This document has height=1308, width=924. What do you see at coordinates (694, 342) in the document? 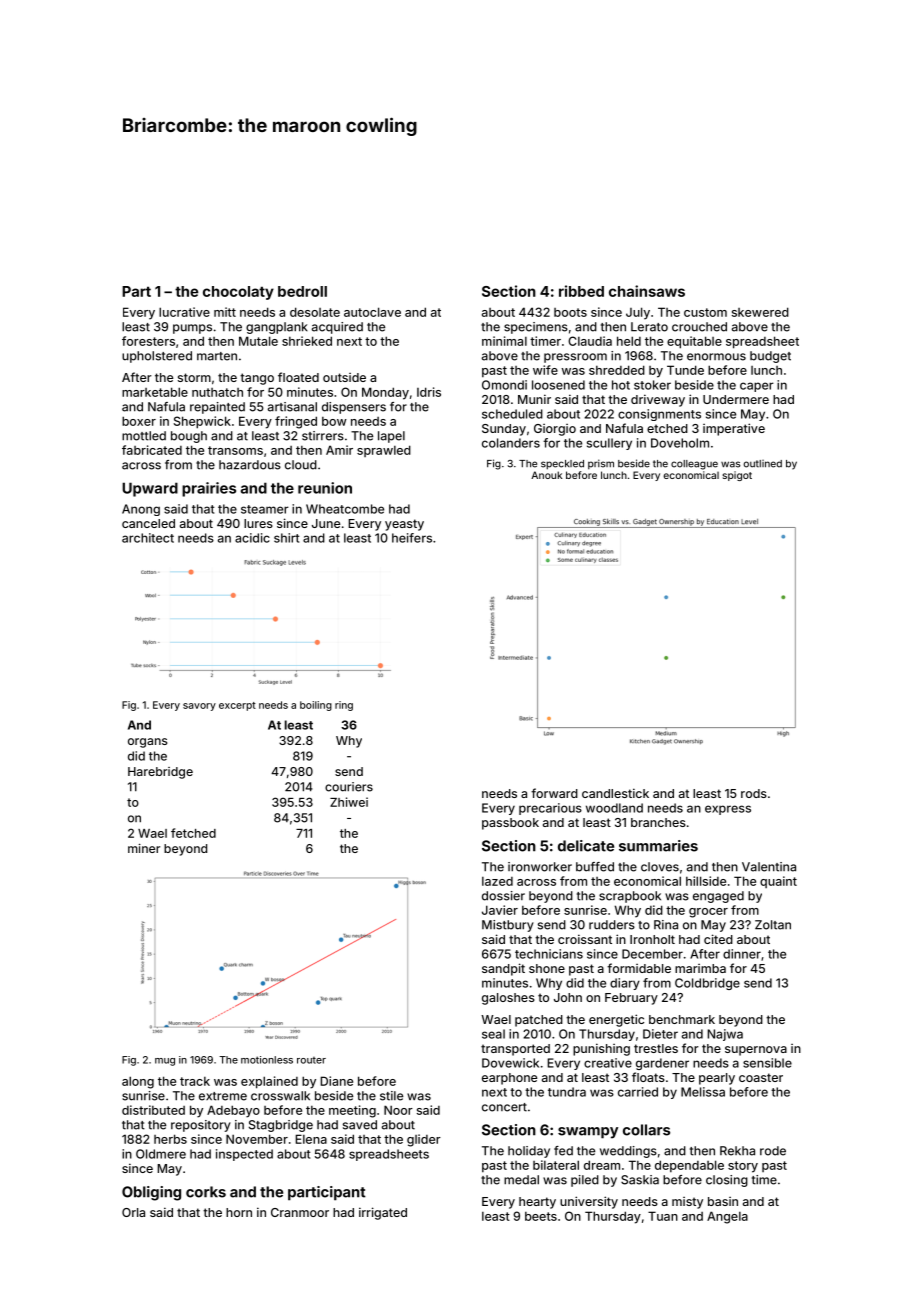
I see `equitable` at bounding box center [694, 342].
